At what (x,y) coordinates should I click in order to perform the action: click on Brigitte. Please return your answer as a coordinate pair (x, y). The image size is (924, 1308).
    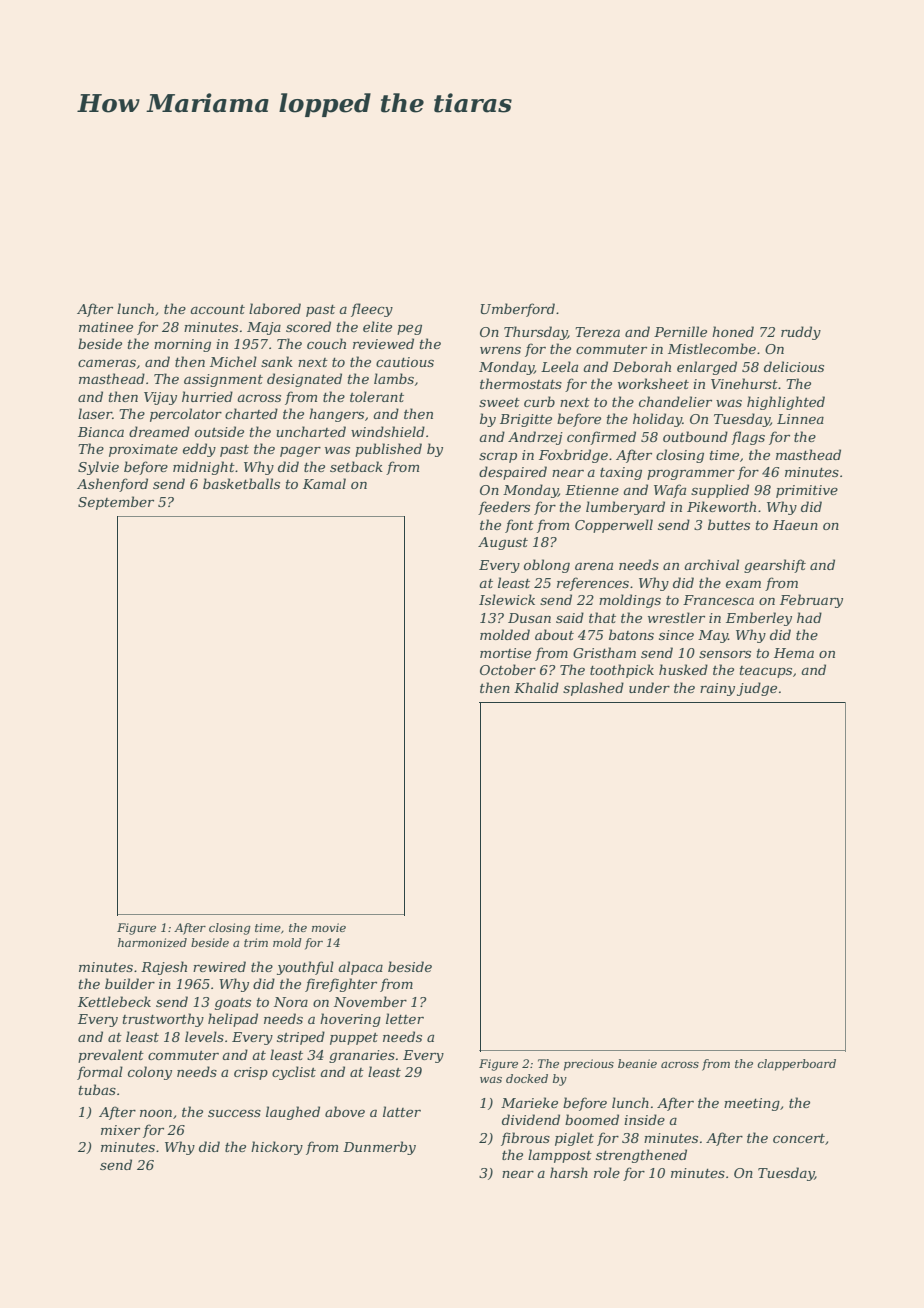
    Looking at the image, I should click on (526, 420).
